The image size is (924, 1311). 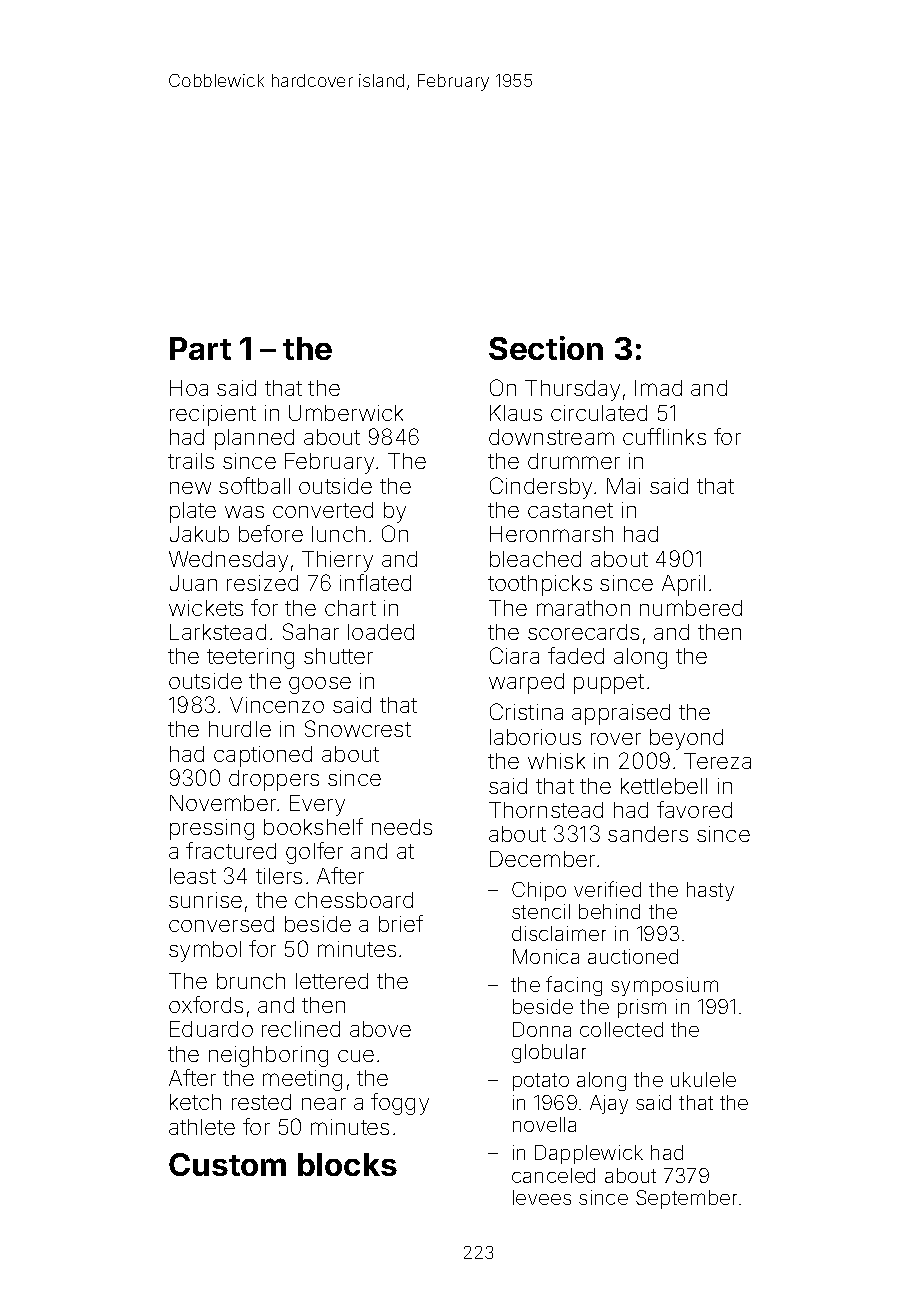 I want to click on Section, so click(x=546, y=348).
